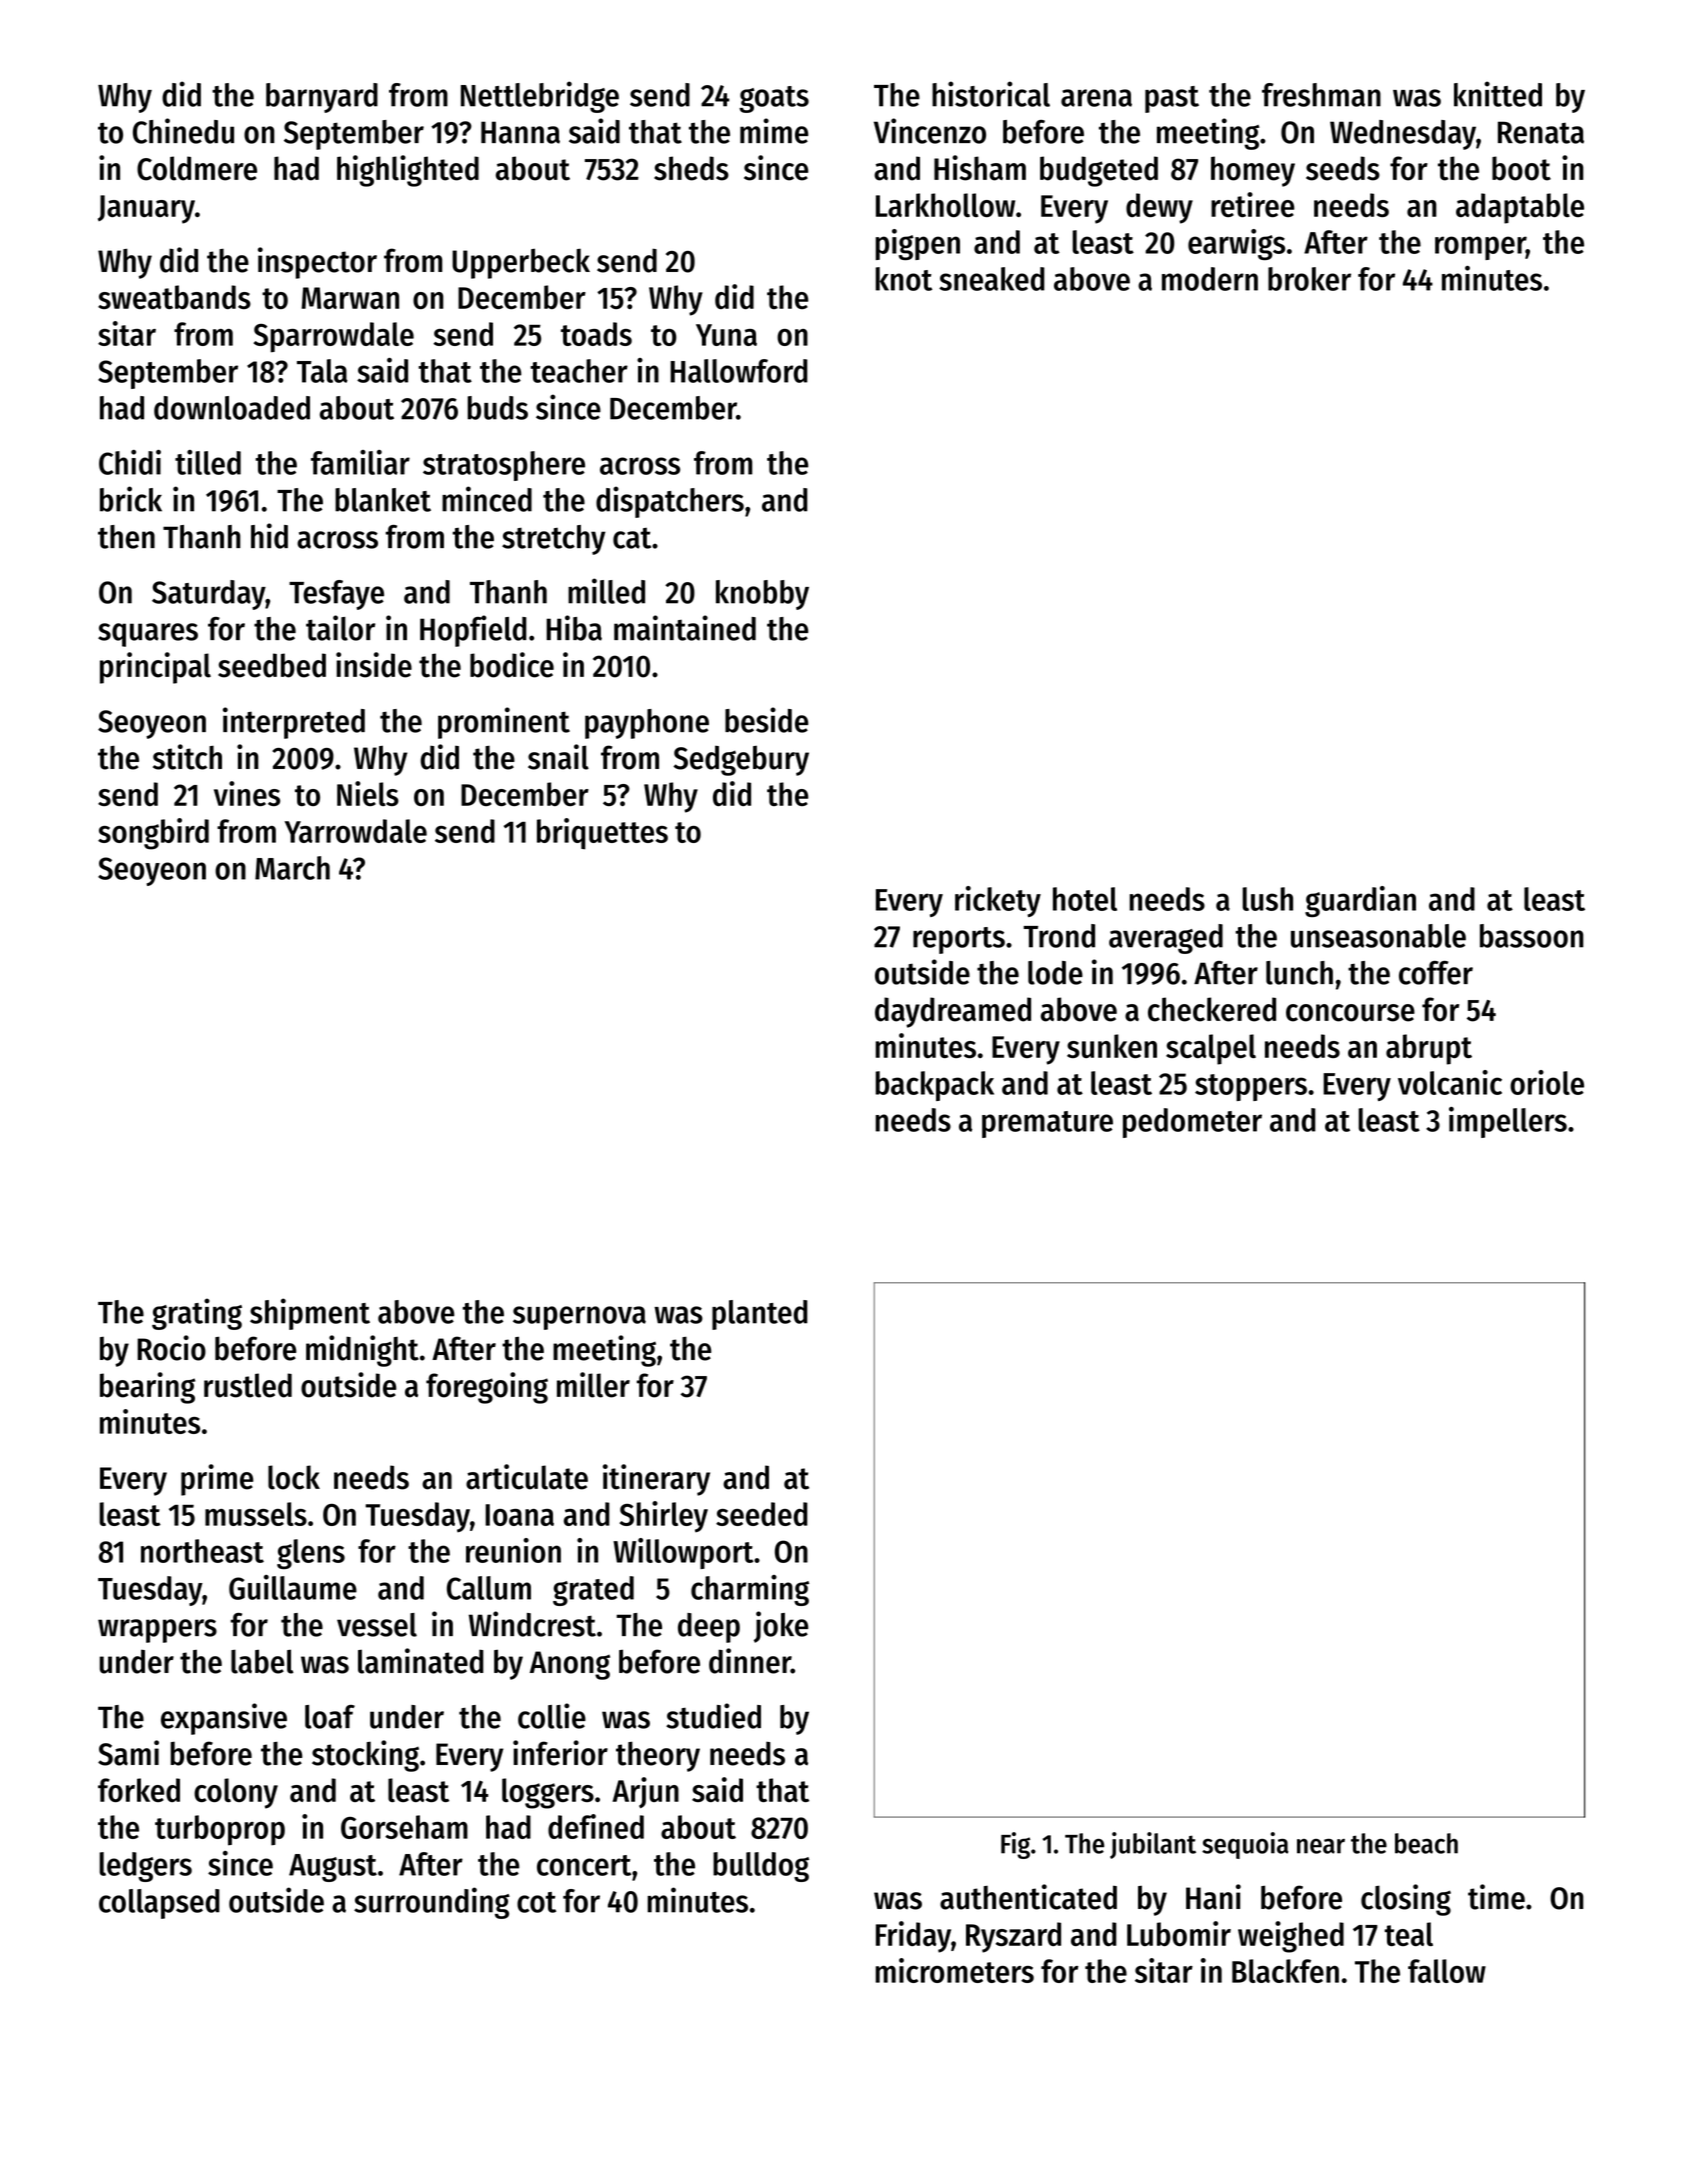 This page has height=2178, width=1683. What do you see at coordinates (383, 500) in the page?
I see `blanket` at bounding box center [383, 500].
